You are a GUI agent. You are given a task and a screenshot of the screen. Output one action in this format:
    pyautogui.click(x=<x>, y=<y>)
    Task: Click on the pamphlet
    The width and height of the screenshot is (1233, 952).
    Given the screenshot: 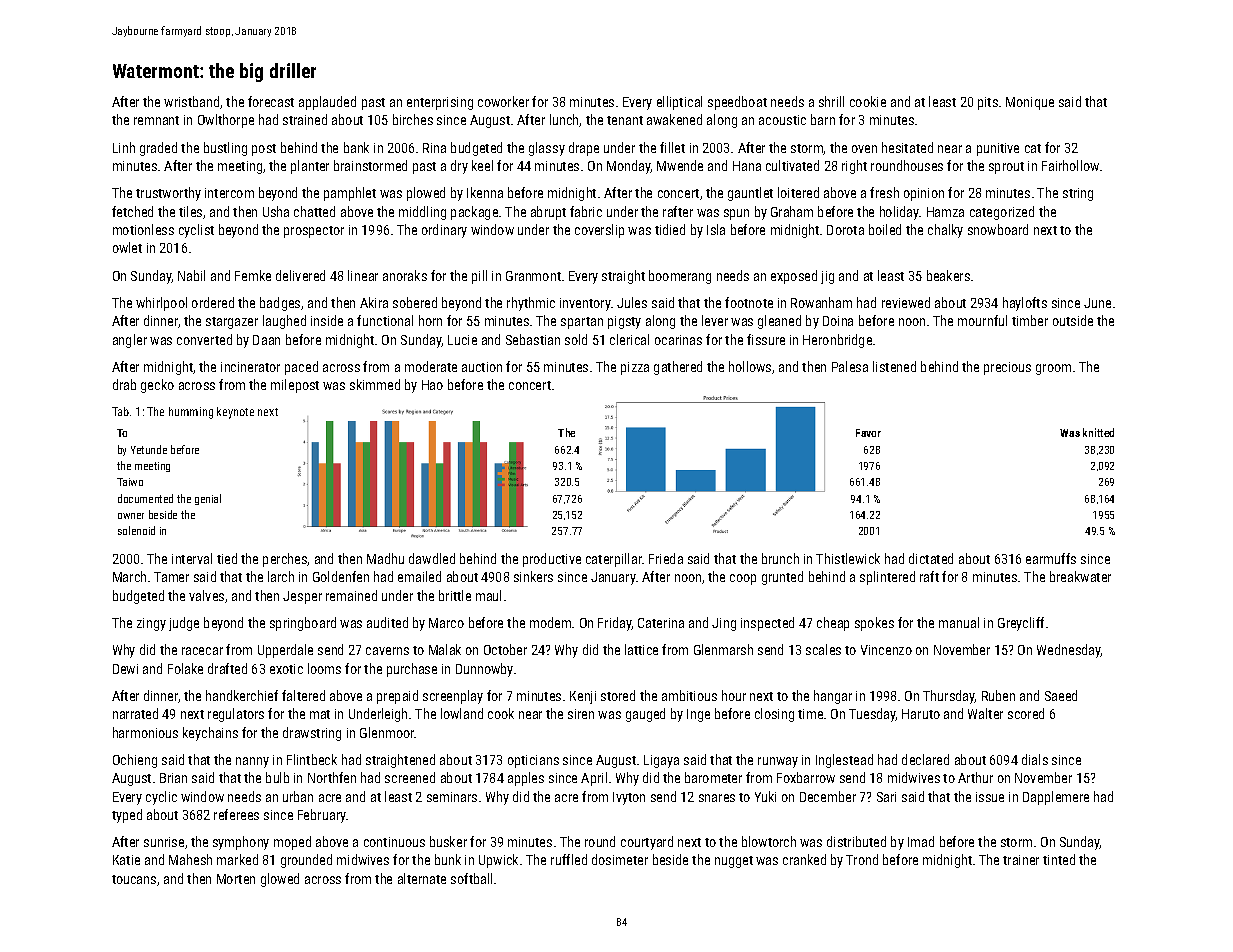 What is the action you would take?
    pyautogui.click(x=350, y=194)
